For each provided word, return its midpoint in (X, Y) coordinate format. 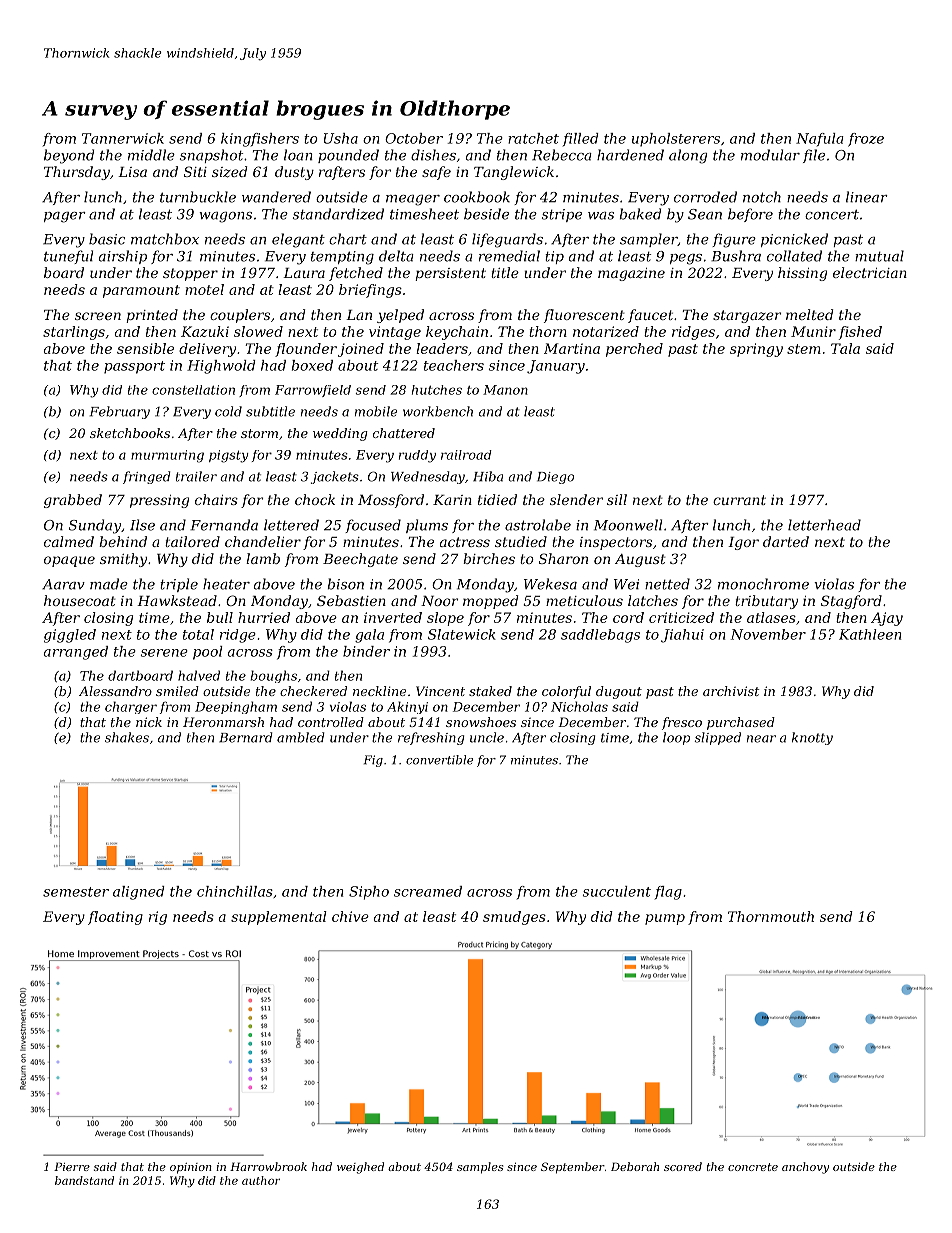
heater (226, 584)
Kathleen (870, 634)
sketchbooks (130, 433)
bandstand (84, 1180)
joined (361, 350)
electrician (870, 272)
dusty (294, 173)
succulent (617, 891)
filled (581, 139)
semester (76, 892)
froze (866, 140)
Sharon (563, 558)
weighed (360, 1168)
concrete (753, 1167)
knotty (812, 738)
